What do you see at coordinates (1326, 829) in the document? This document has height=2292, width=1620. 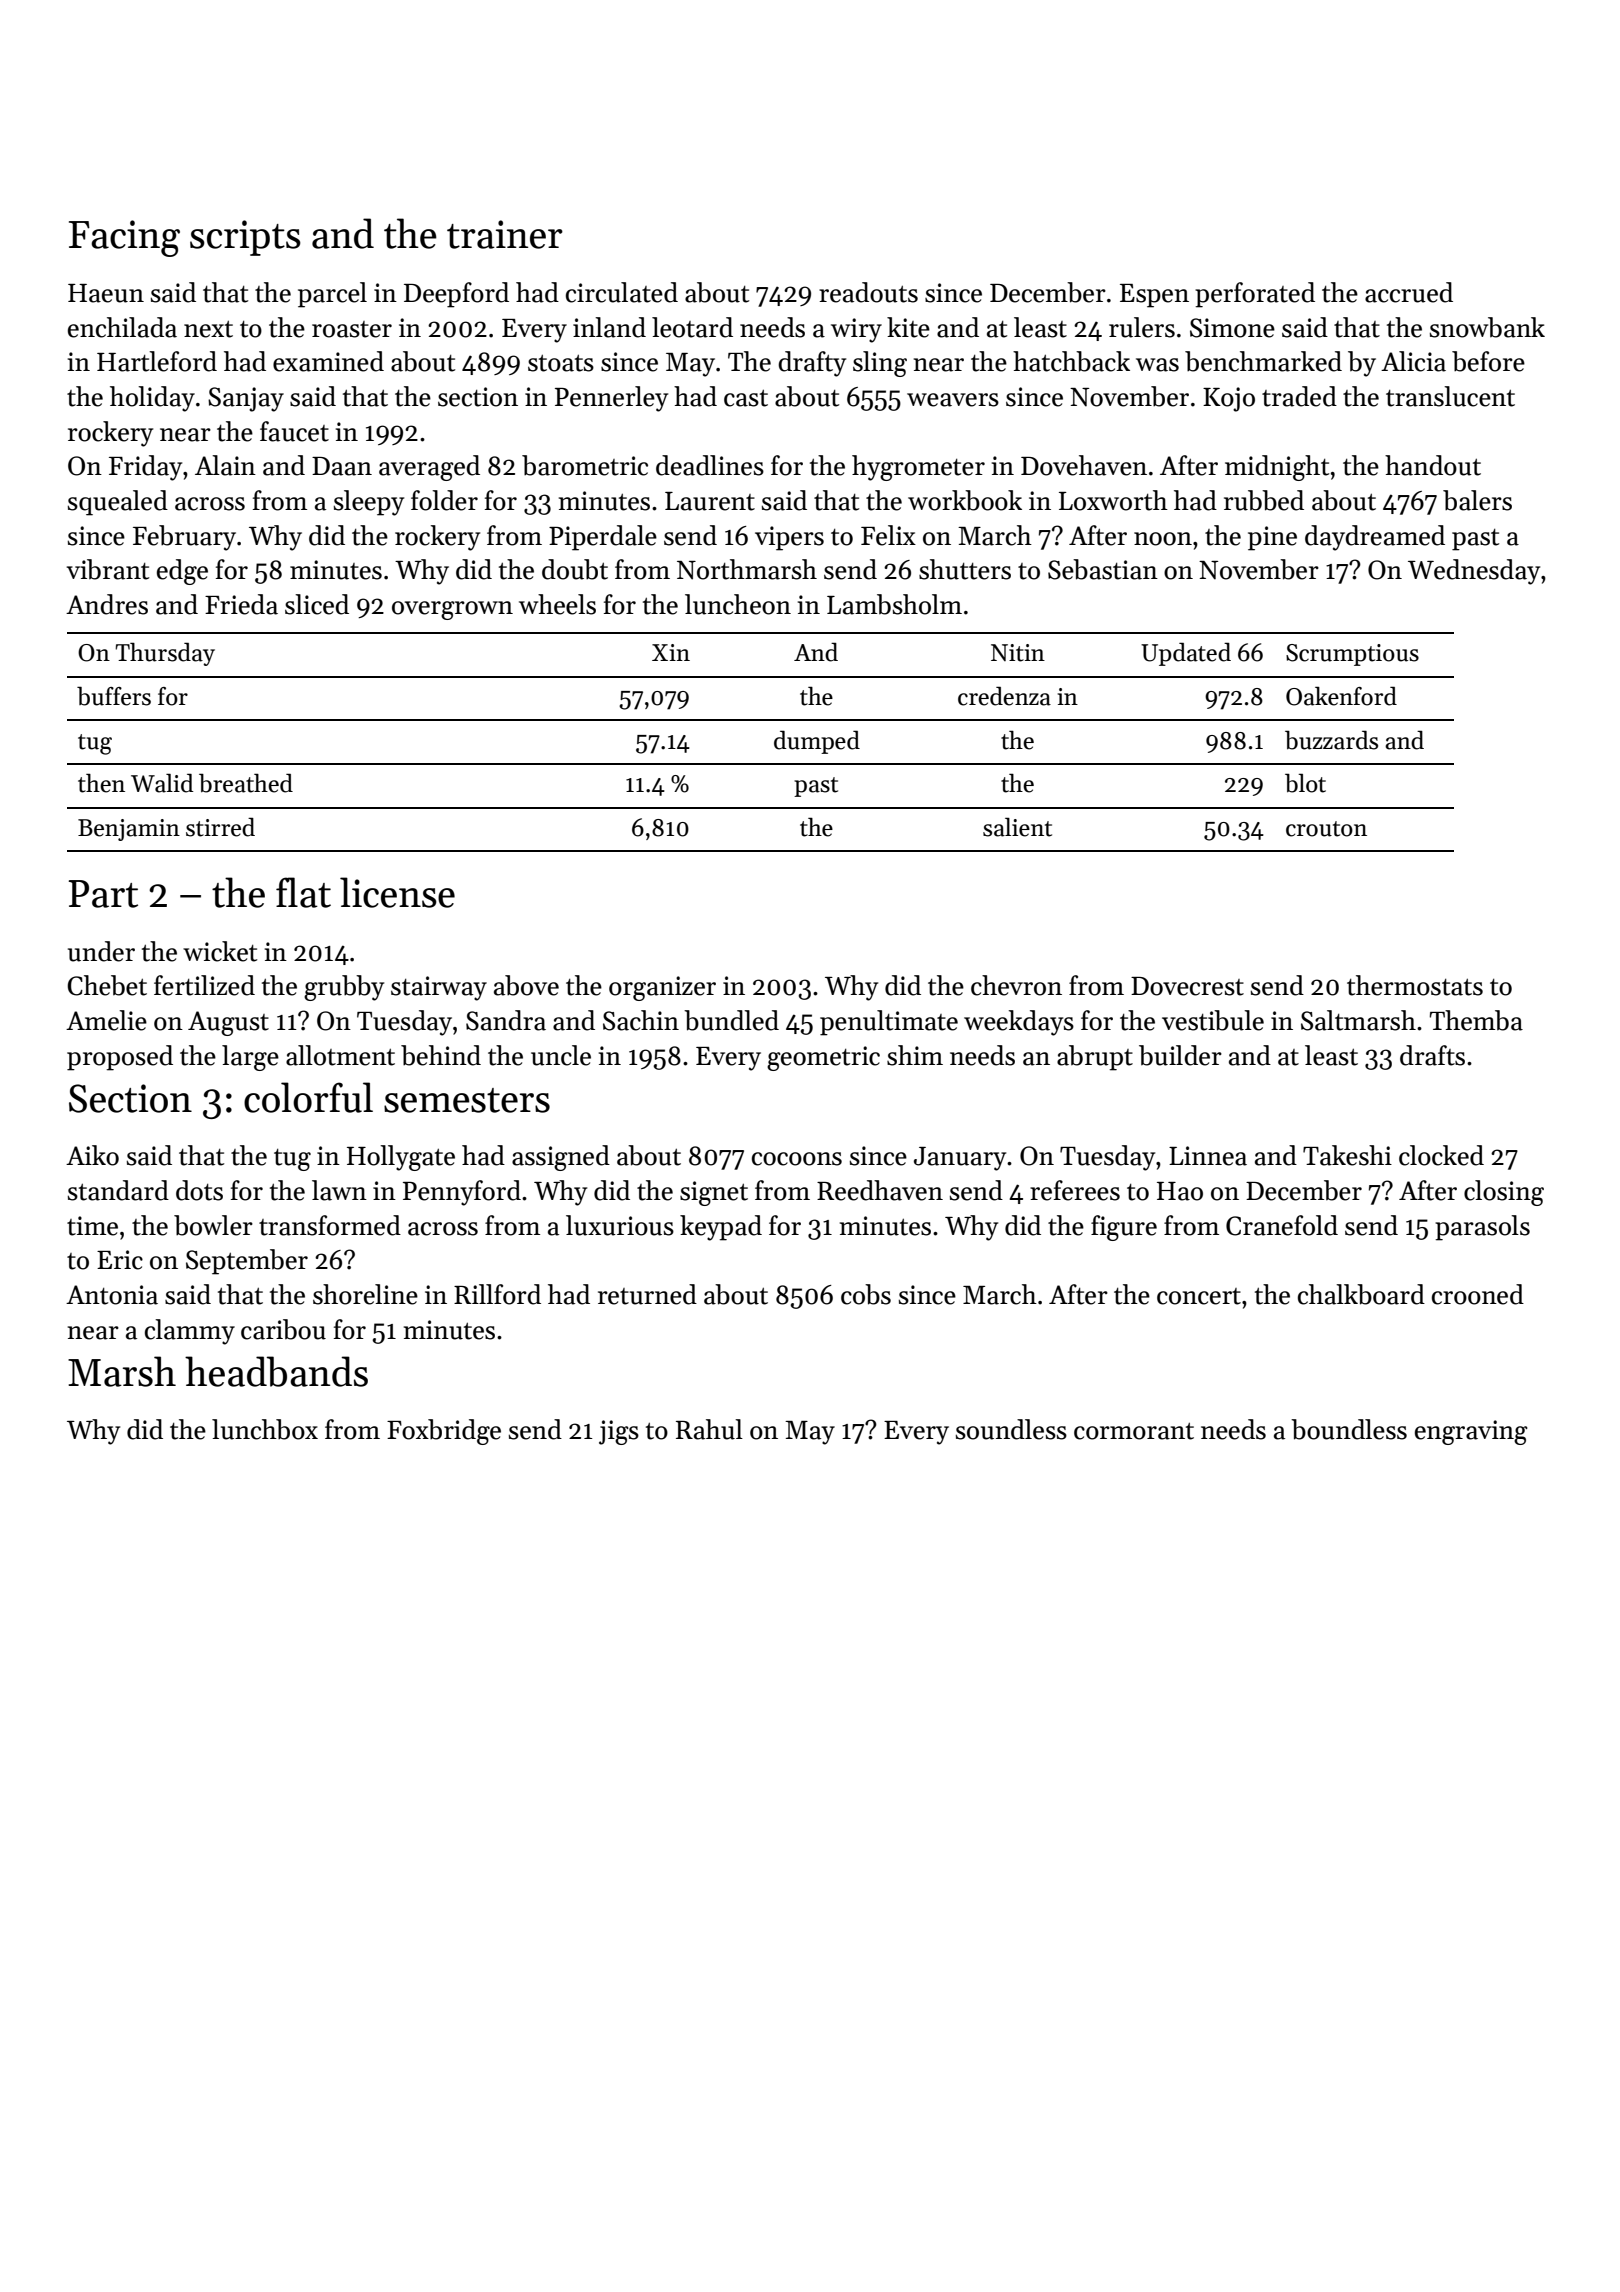 I see `crouton` at bounding box center [1326, 829].
